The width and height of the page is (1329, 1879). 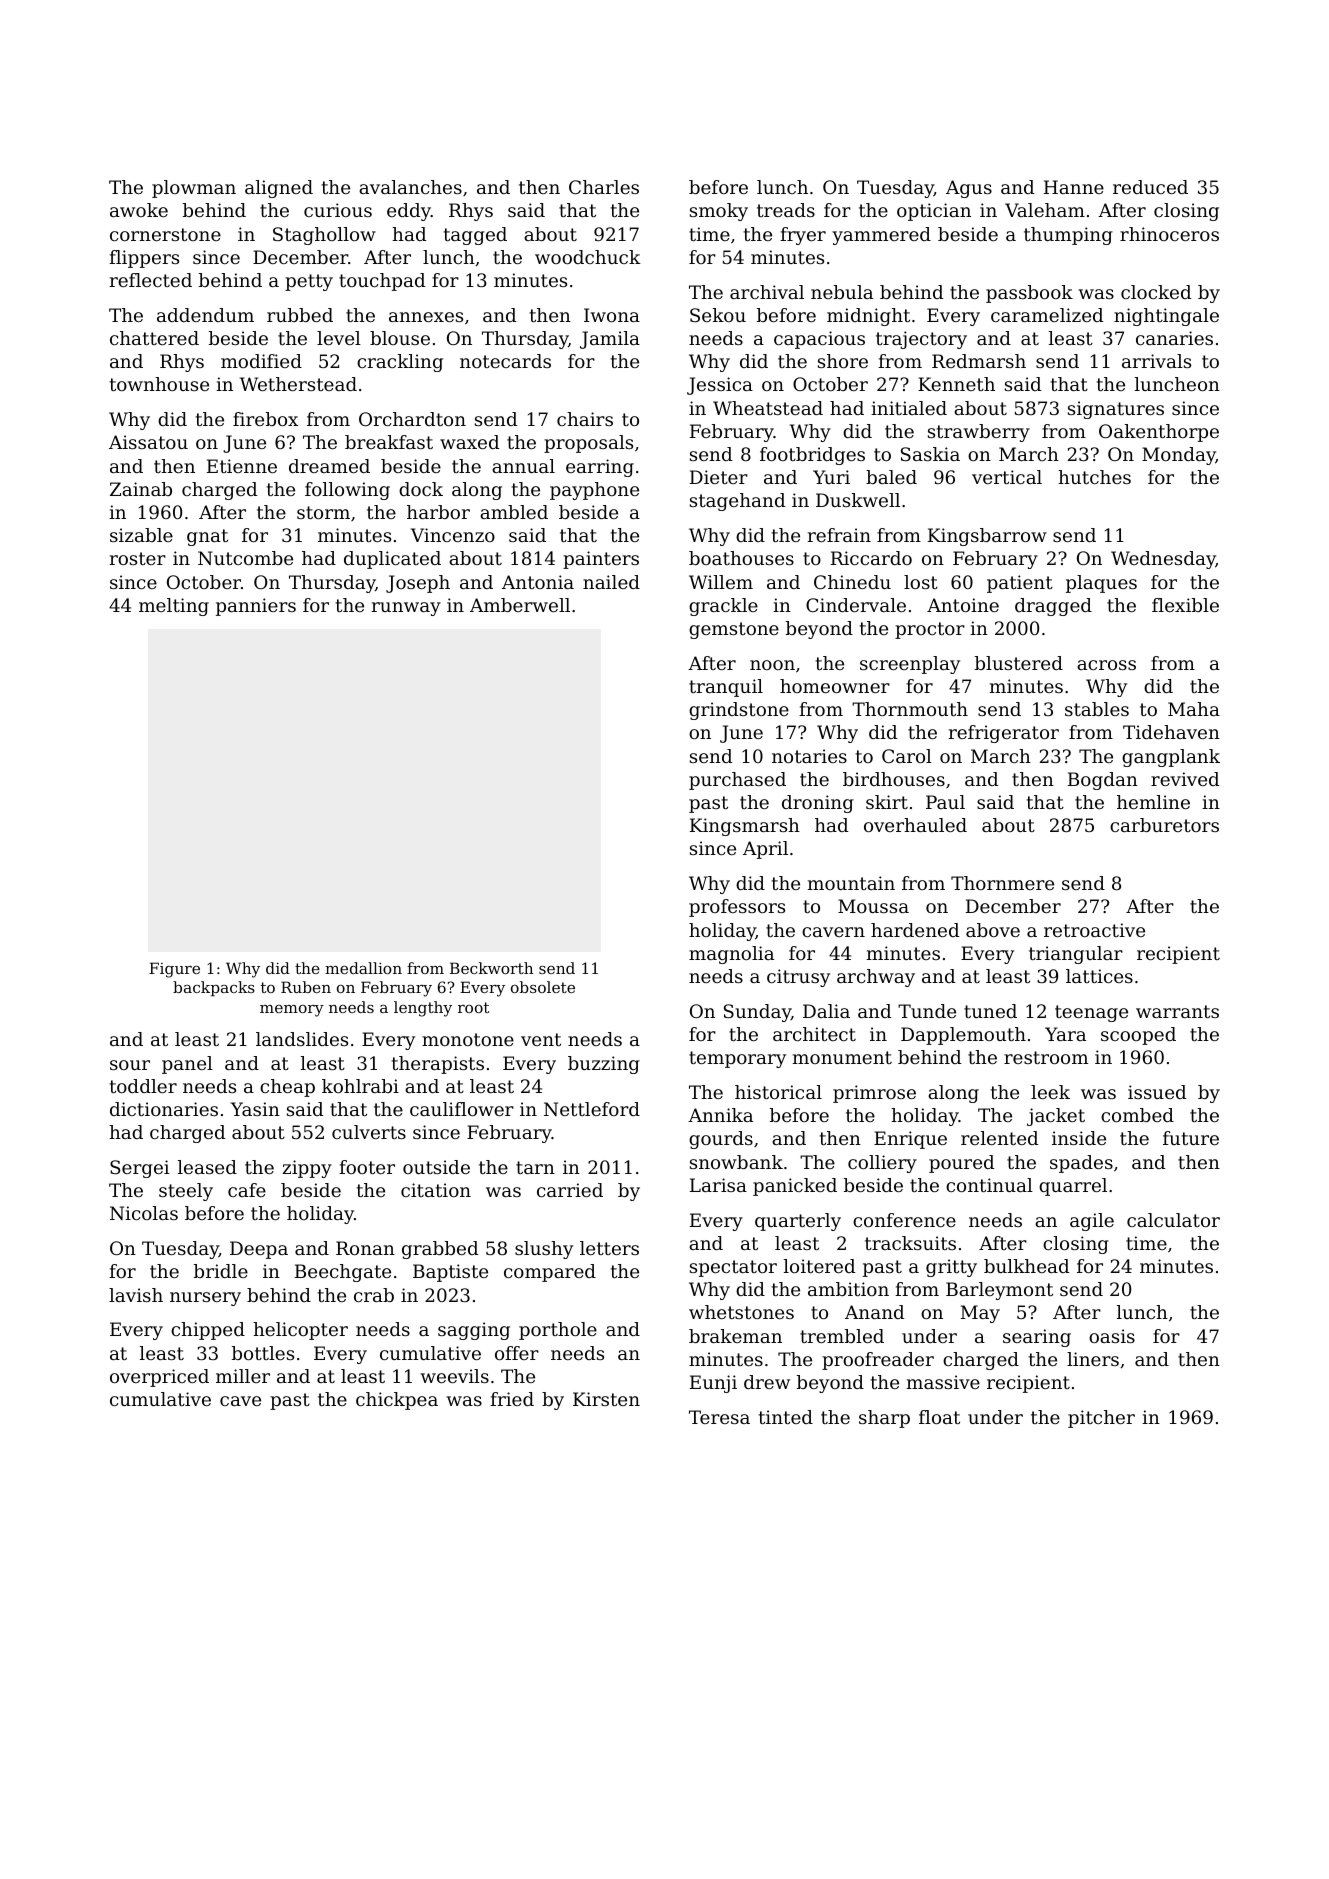 What do you see at coordinates (410, 187) in the page?
I see `avalanches` at bounding box center [410, 187].
